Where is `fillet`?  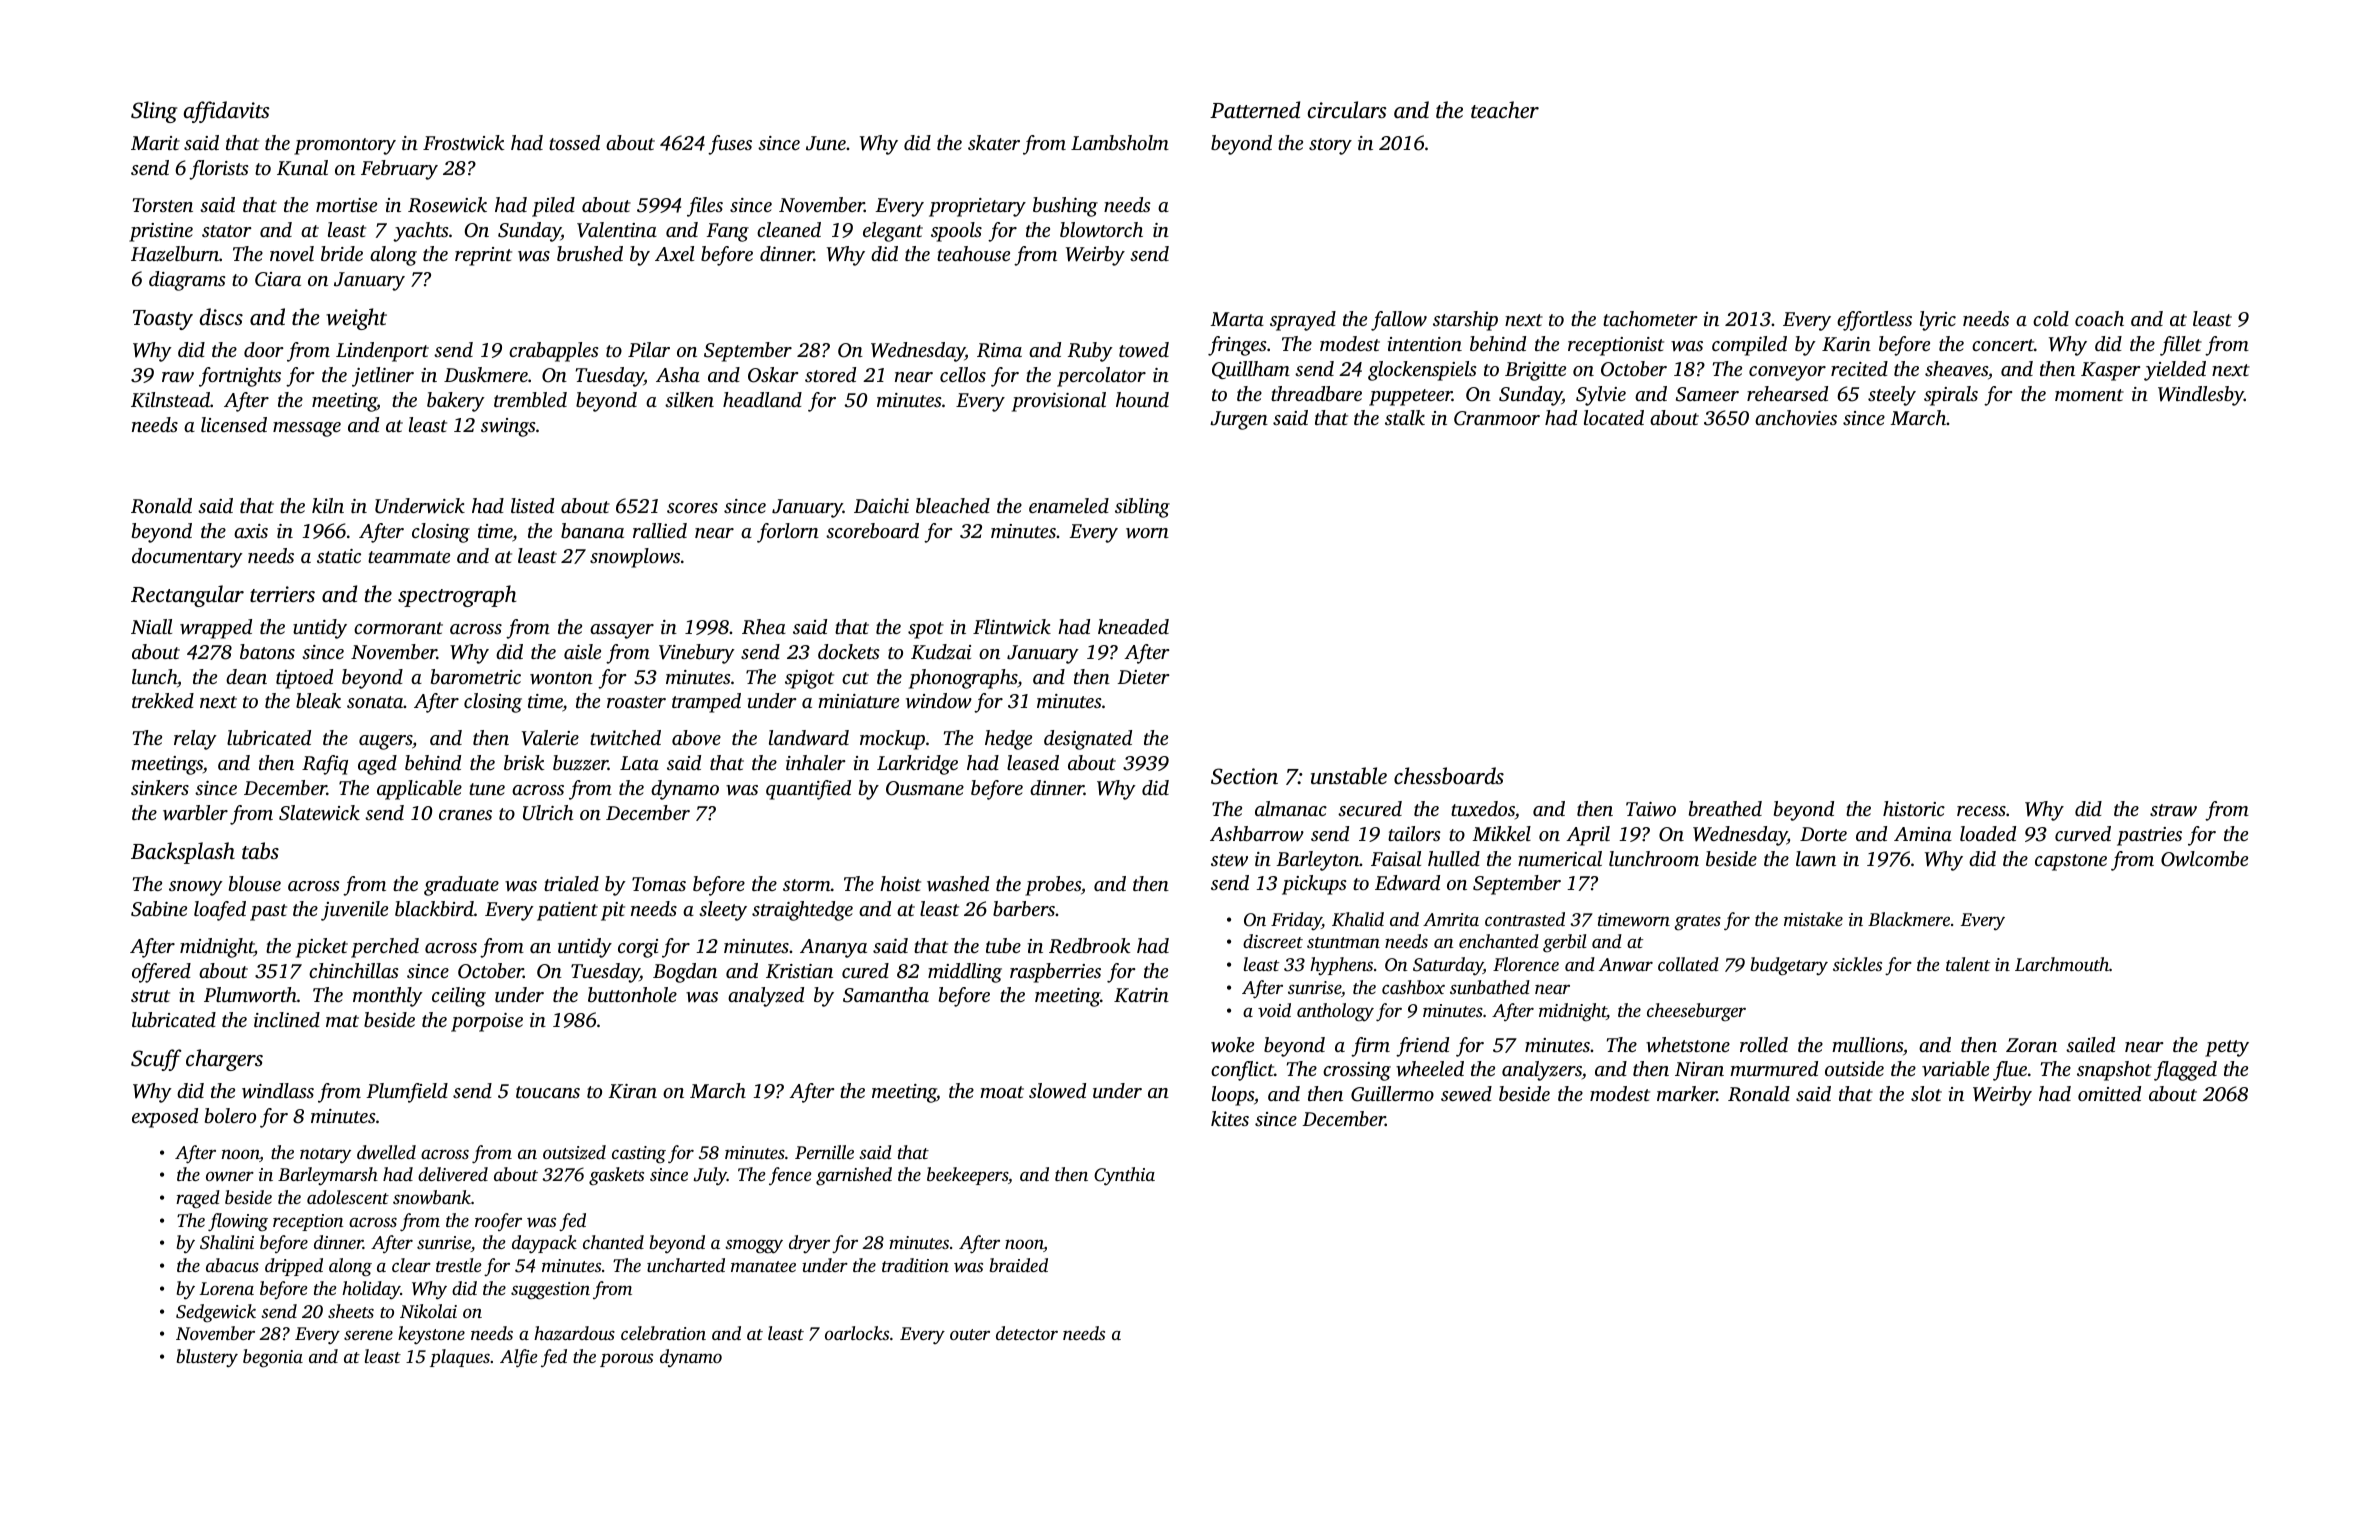
fillet is located at coordinates (2181, 346).
